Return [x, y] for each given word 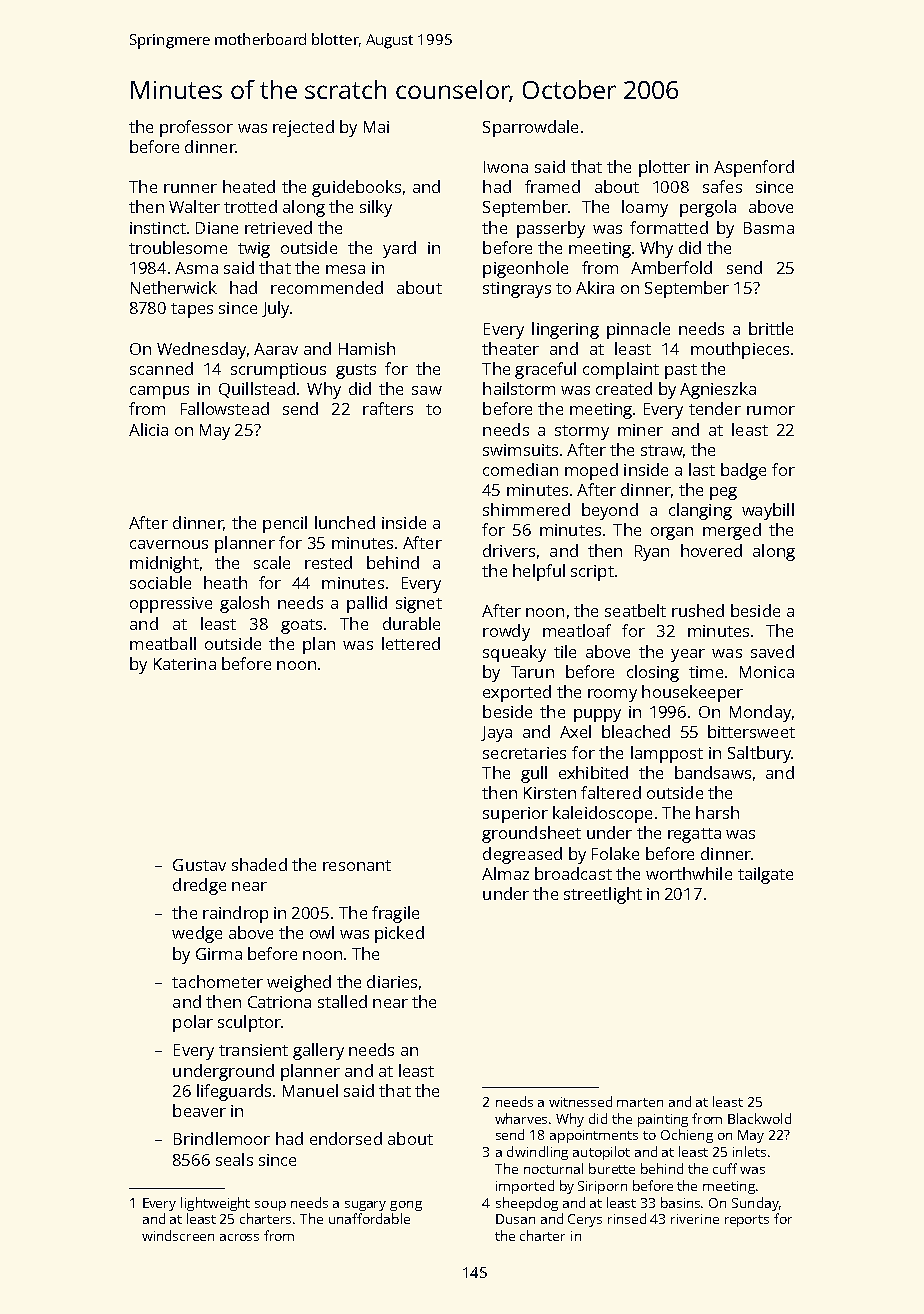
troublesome [178, 247]
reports [747, 1221]
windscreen [178, 1235]
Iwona [506, 167]
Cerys [585, 1220]
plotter [664, 168]
